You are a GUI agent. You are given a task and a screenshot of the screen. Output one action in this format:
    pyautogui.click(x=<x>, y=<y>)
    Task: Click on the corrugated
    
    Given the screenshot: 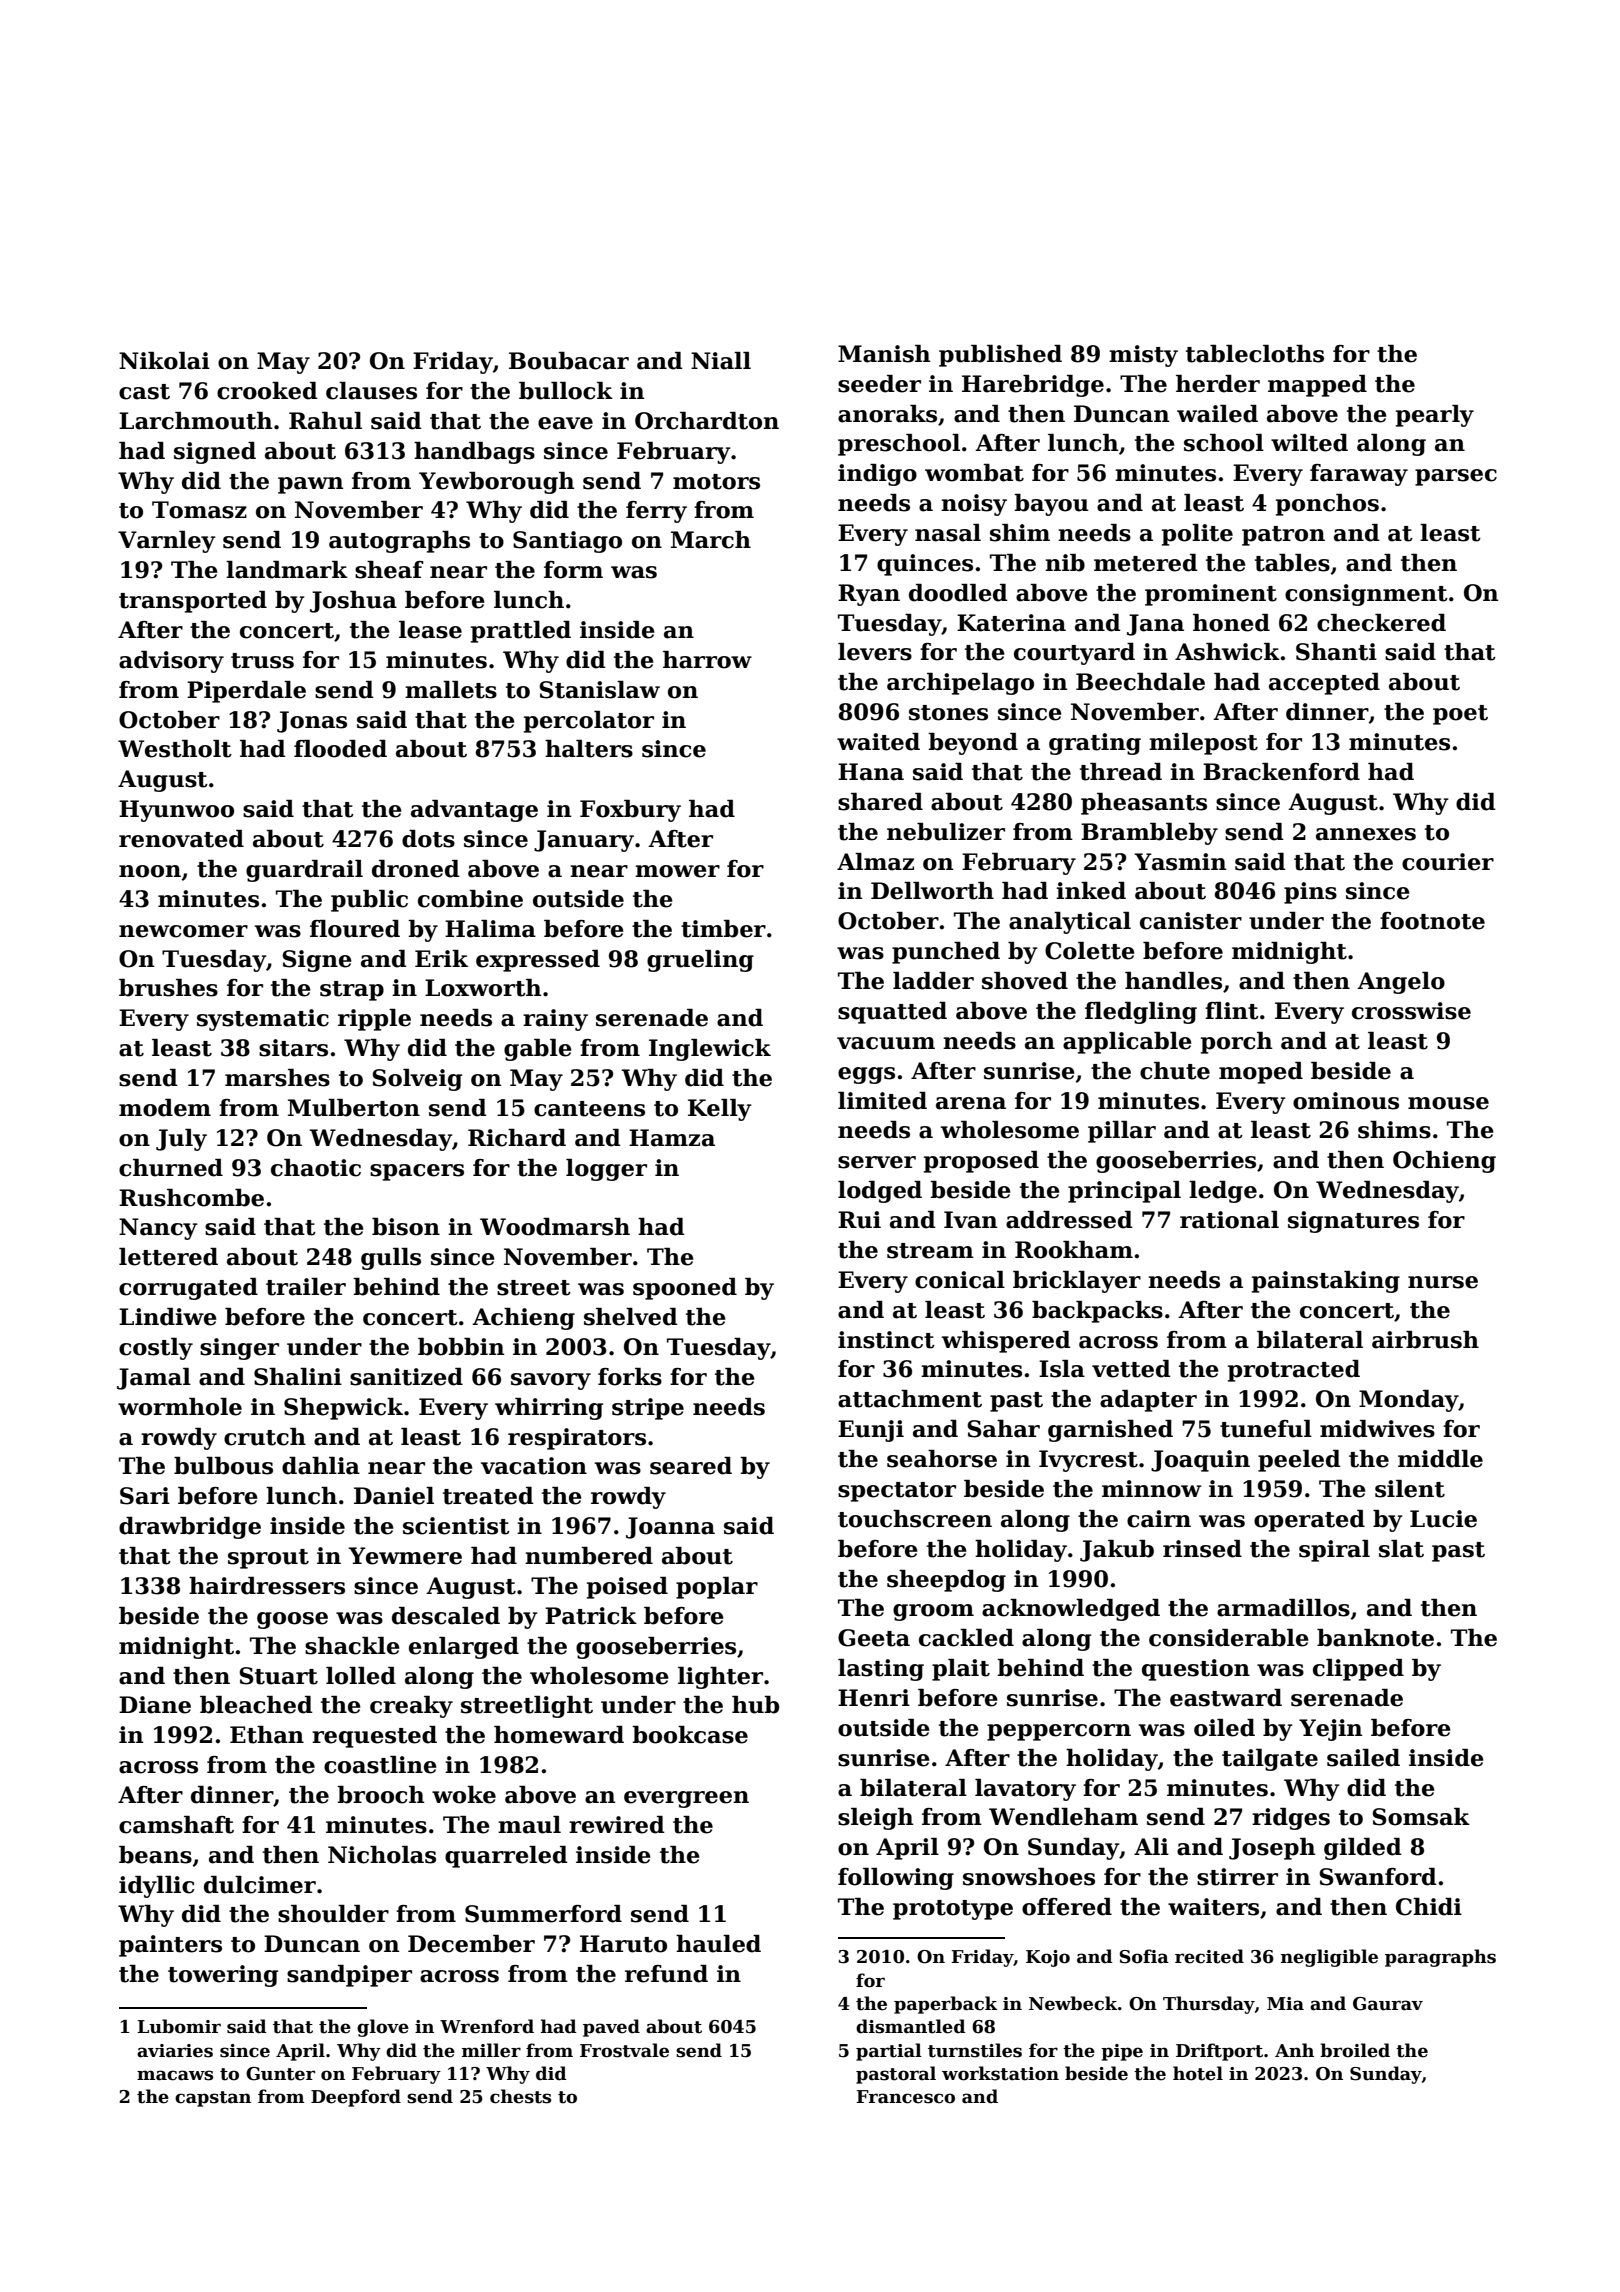 What is the action you would take?
    pyautogui.click(x=188, y=1289)
